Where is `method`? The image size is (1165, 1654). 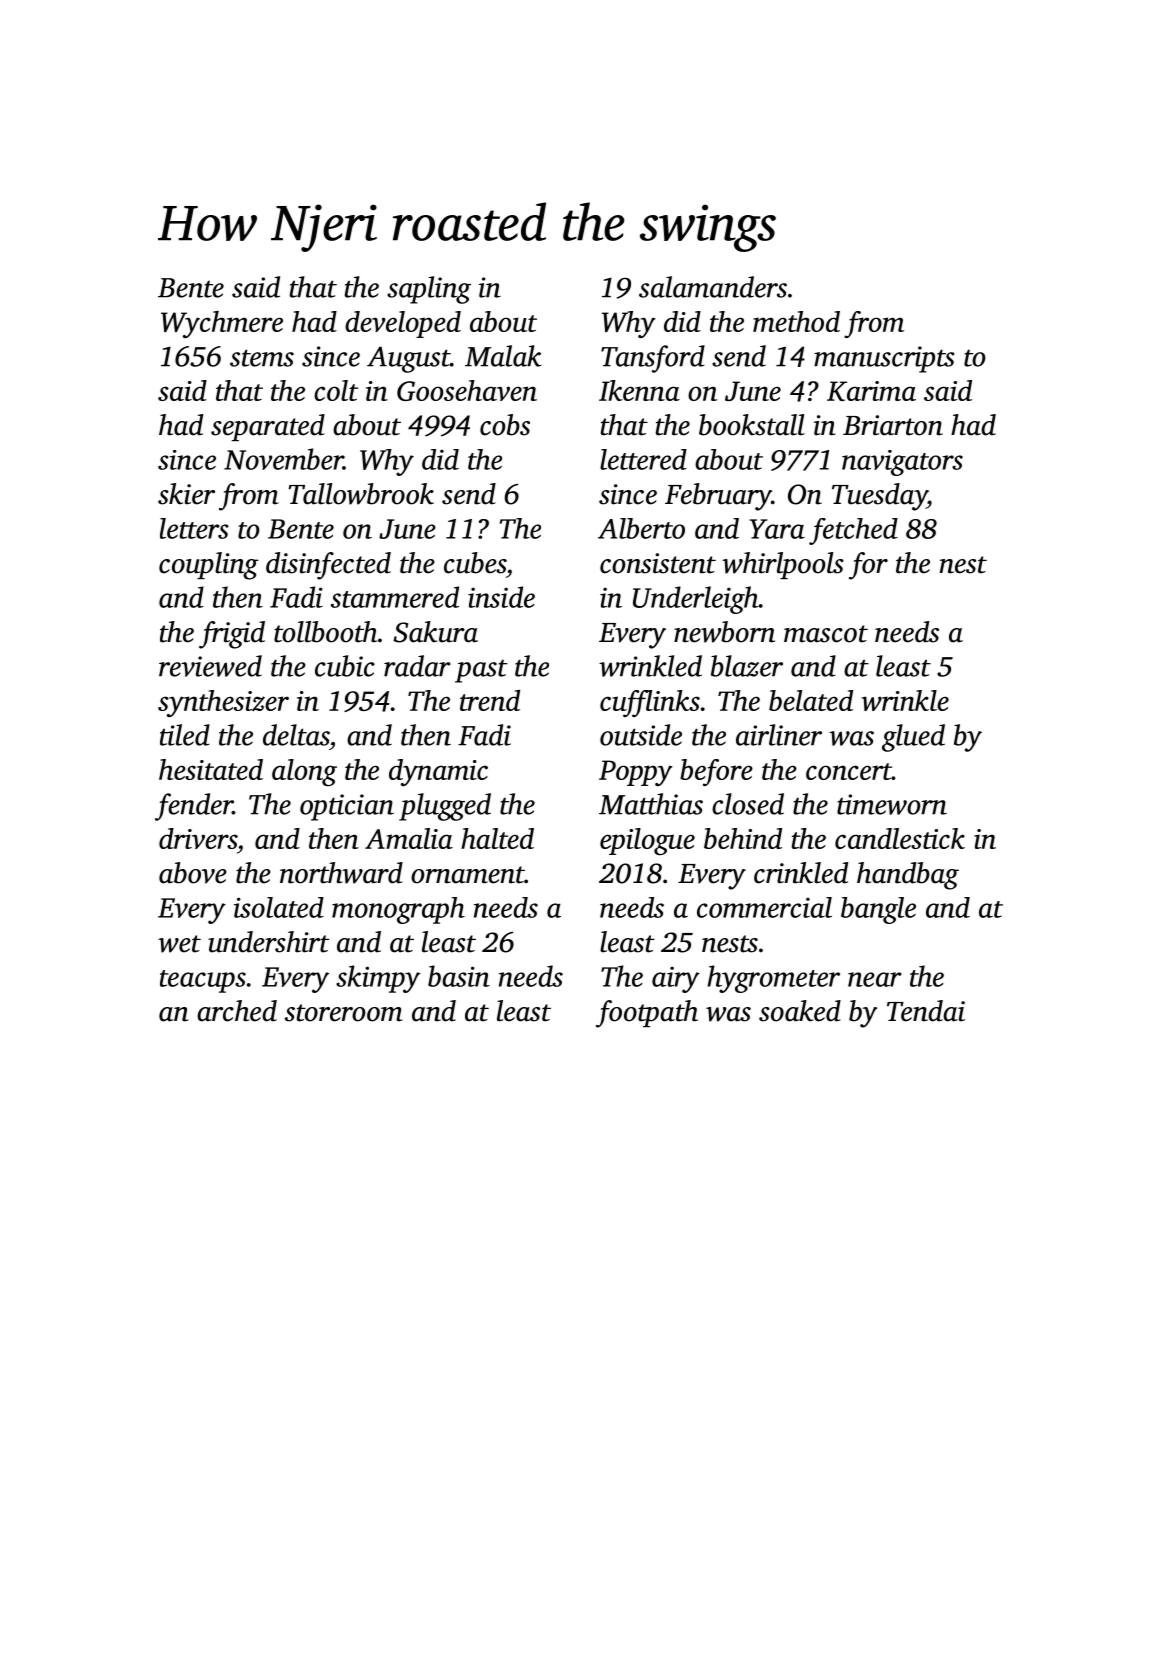
method is located at coordinates (796, 321).
